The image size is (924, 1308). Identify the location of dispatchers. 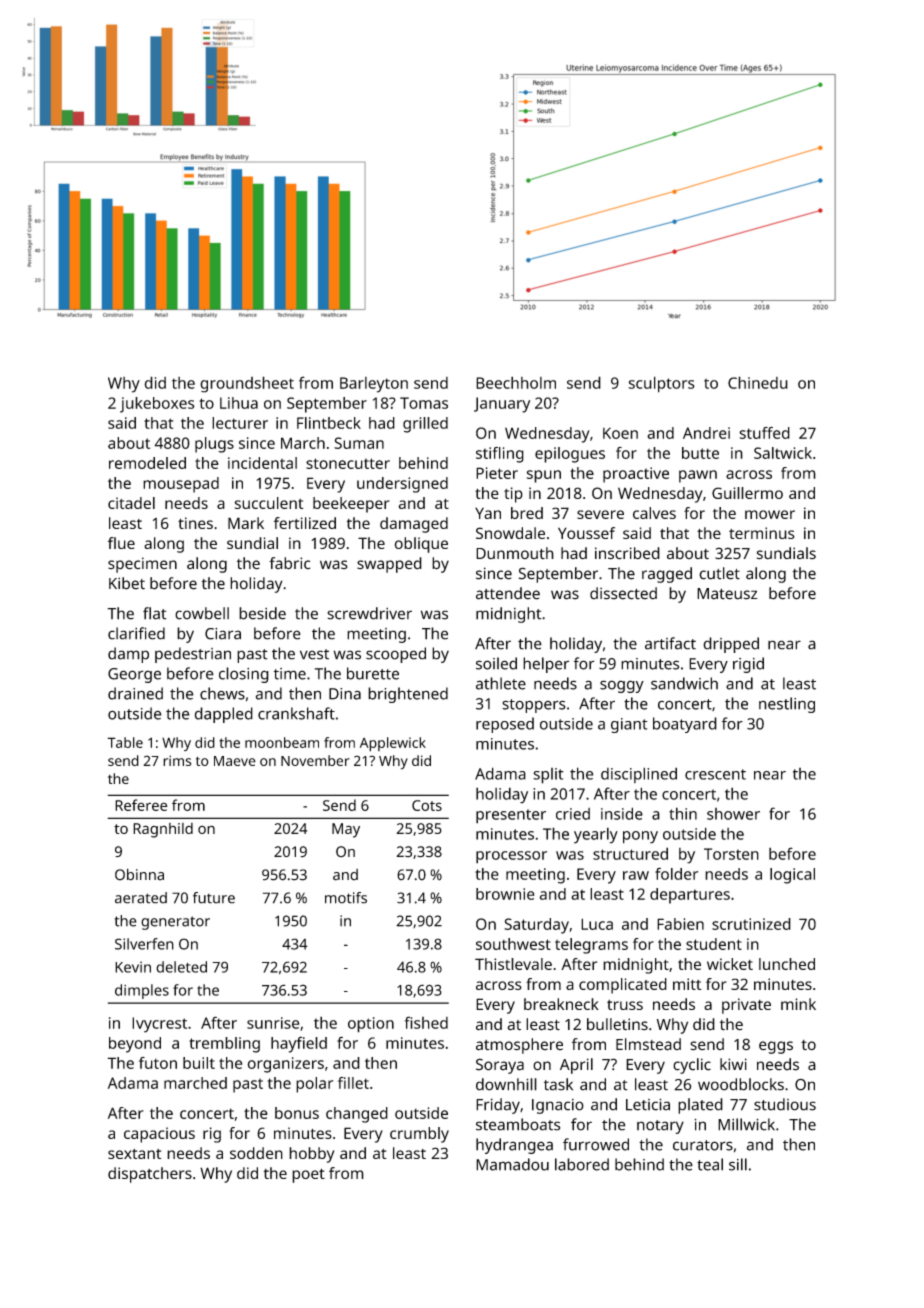
(150, 1175).
